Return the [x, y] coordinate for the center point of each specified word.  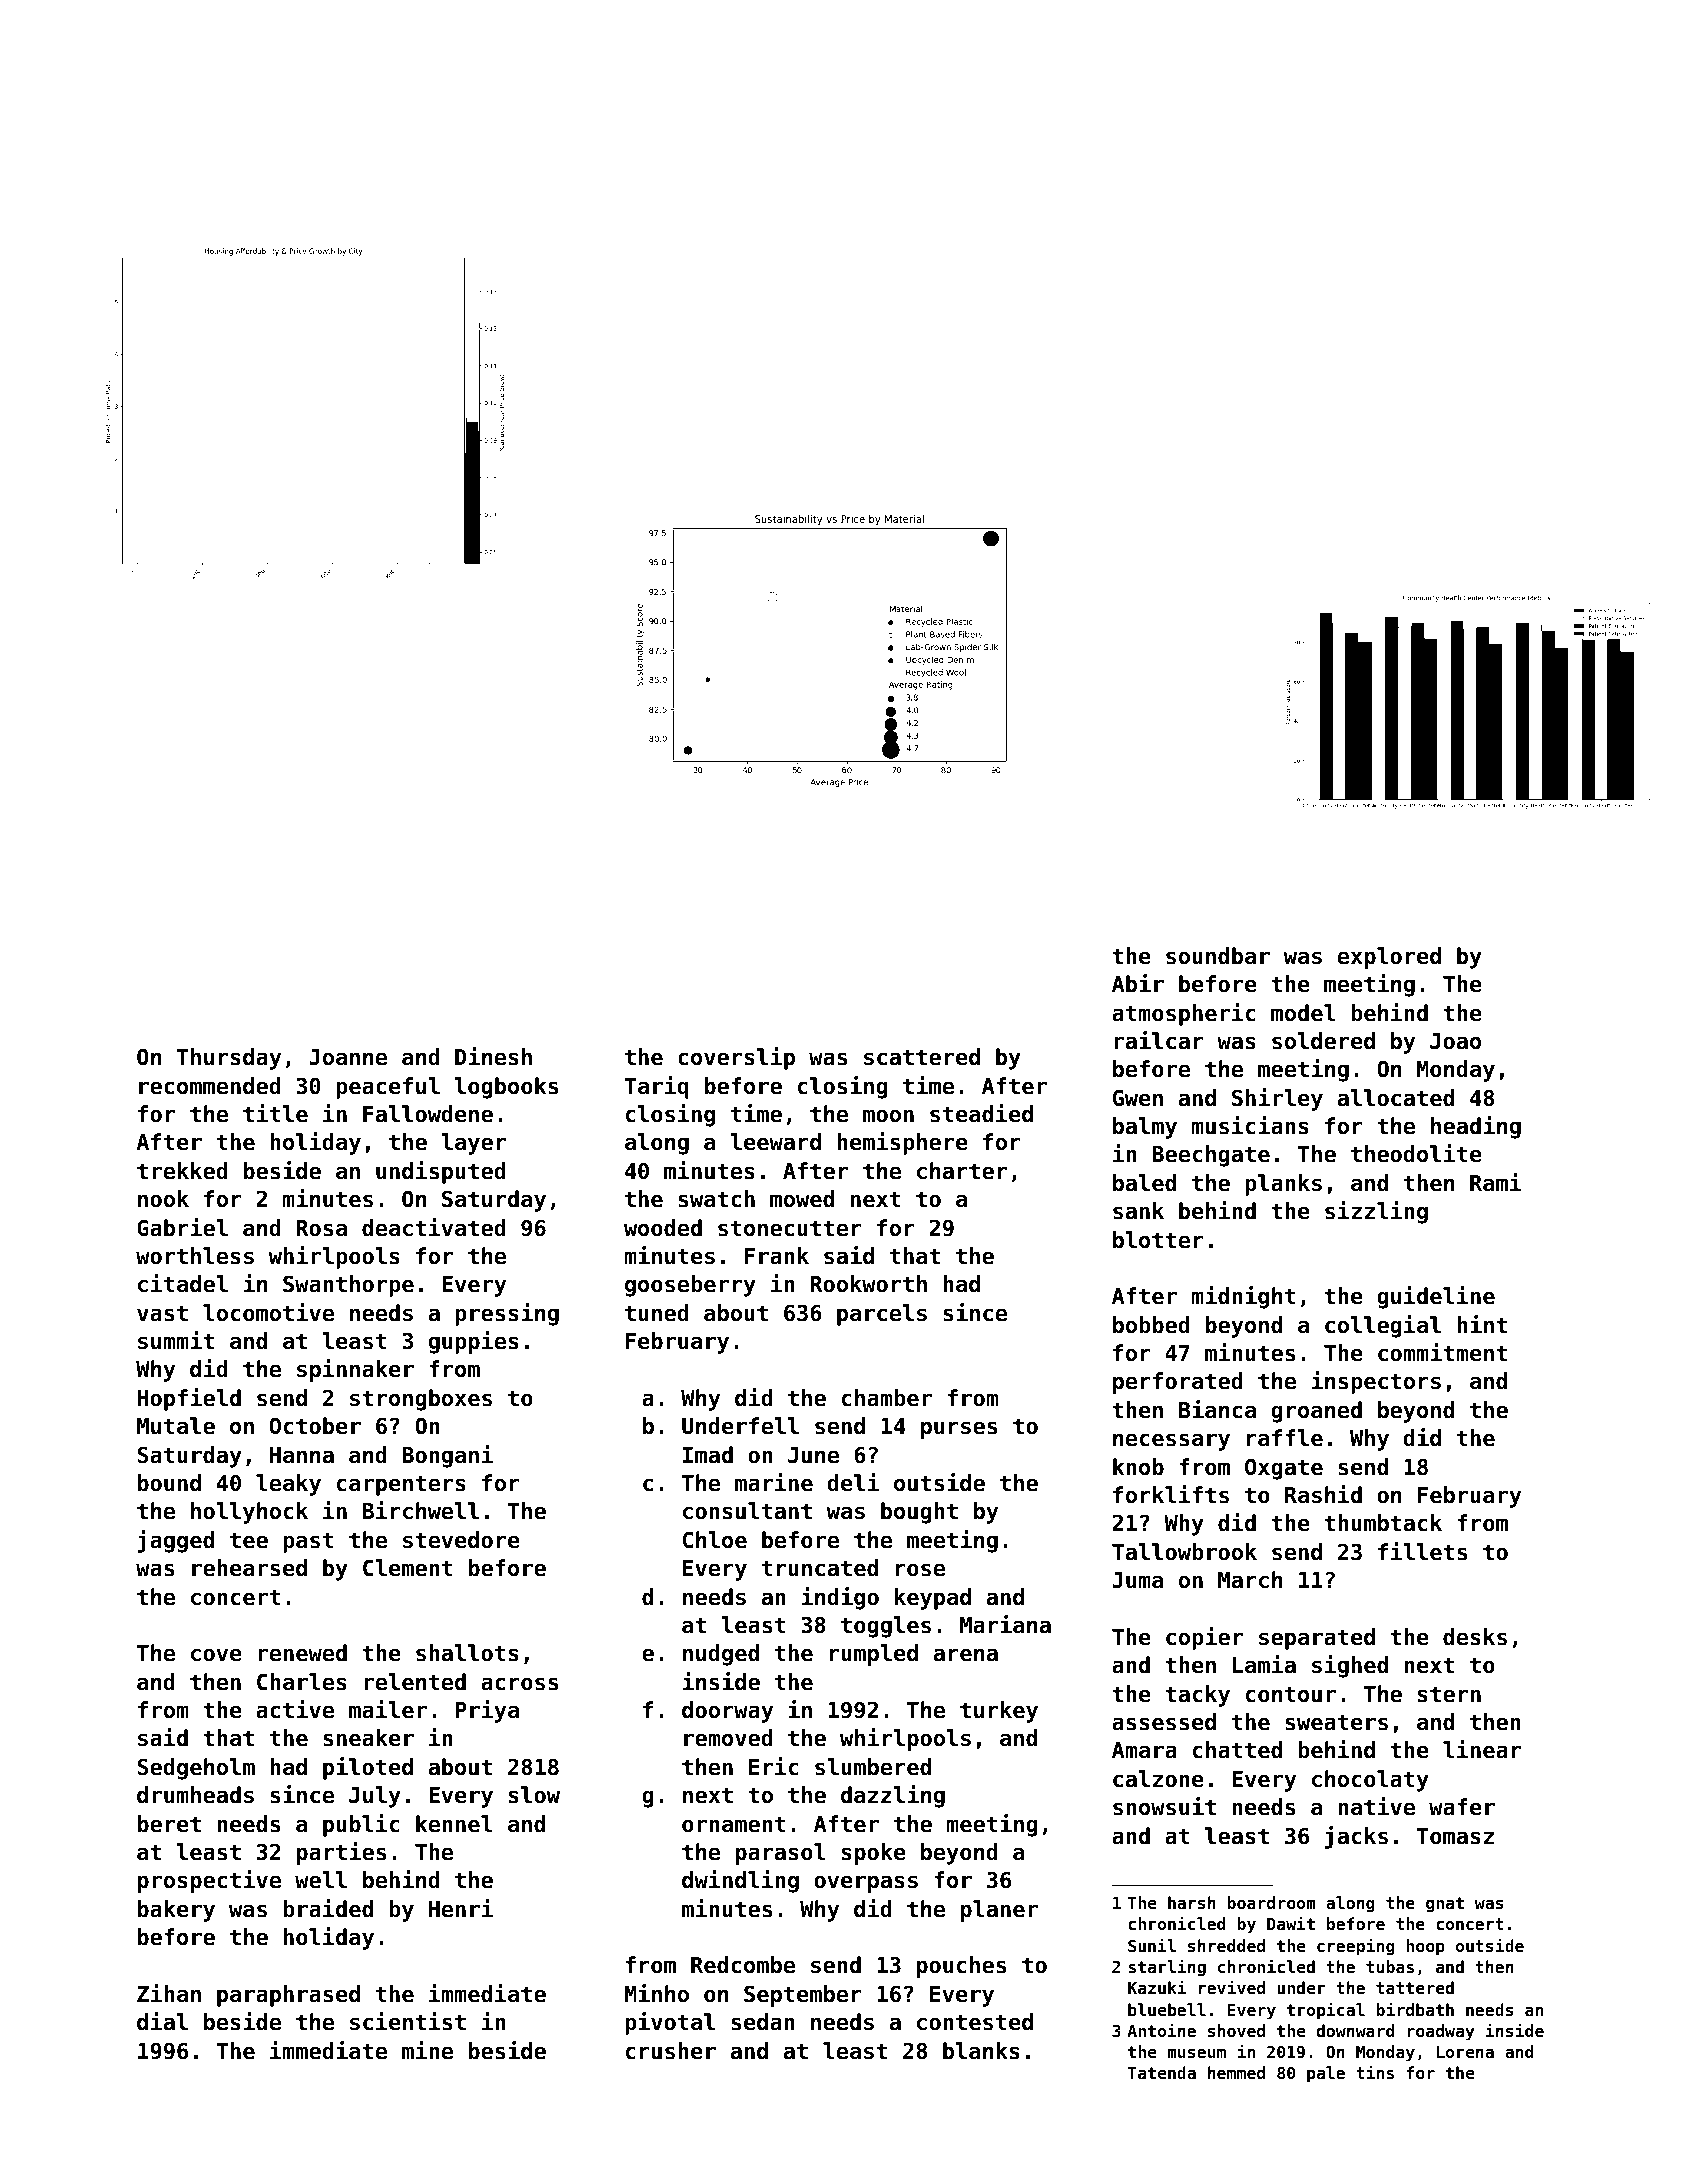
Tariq [657, 1087]
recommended [210, 1086]
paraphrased [288, 1996]
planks [1283, 1185]
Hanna [302, 1455]
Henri [461, 1908]
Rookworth [868, 1284]
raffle [1285, 1438]
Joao [1455, 1041]
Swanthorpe [348, 1286]
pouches [961, 1967]
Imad [708, 1455]
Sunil [1152, 1945]
